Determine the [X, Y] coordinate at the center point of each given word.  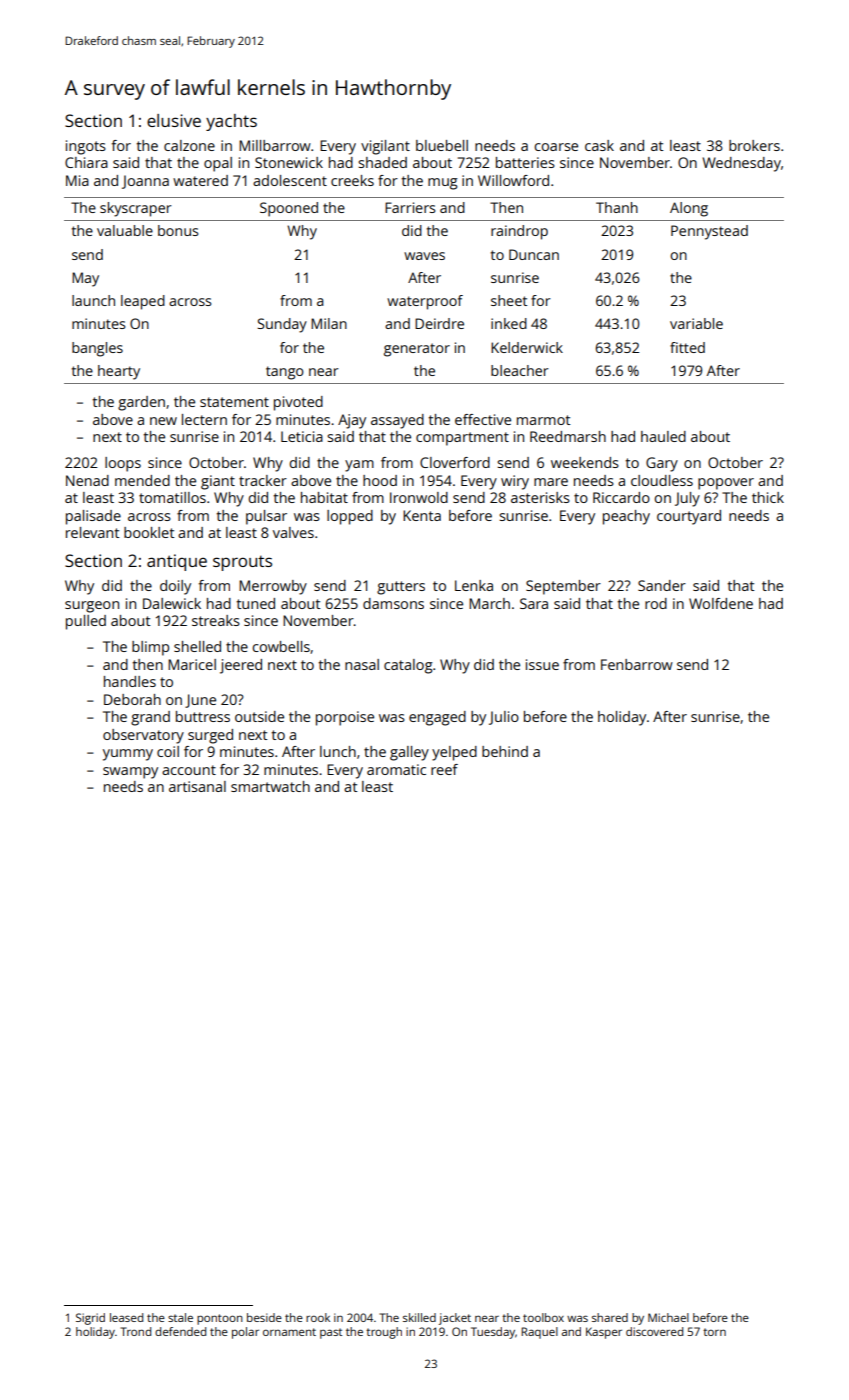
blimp [150, 648]
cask [599, 145]
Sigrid [90, 1319]
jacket [455, 1319]
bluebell [442, 145]
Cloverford [455, 462]
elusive [174, 120]
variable [696, 323]
